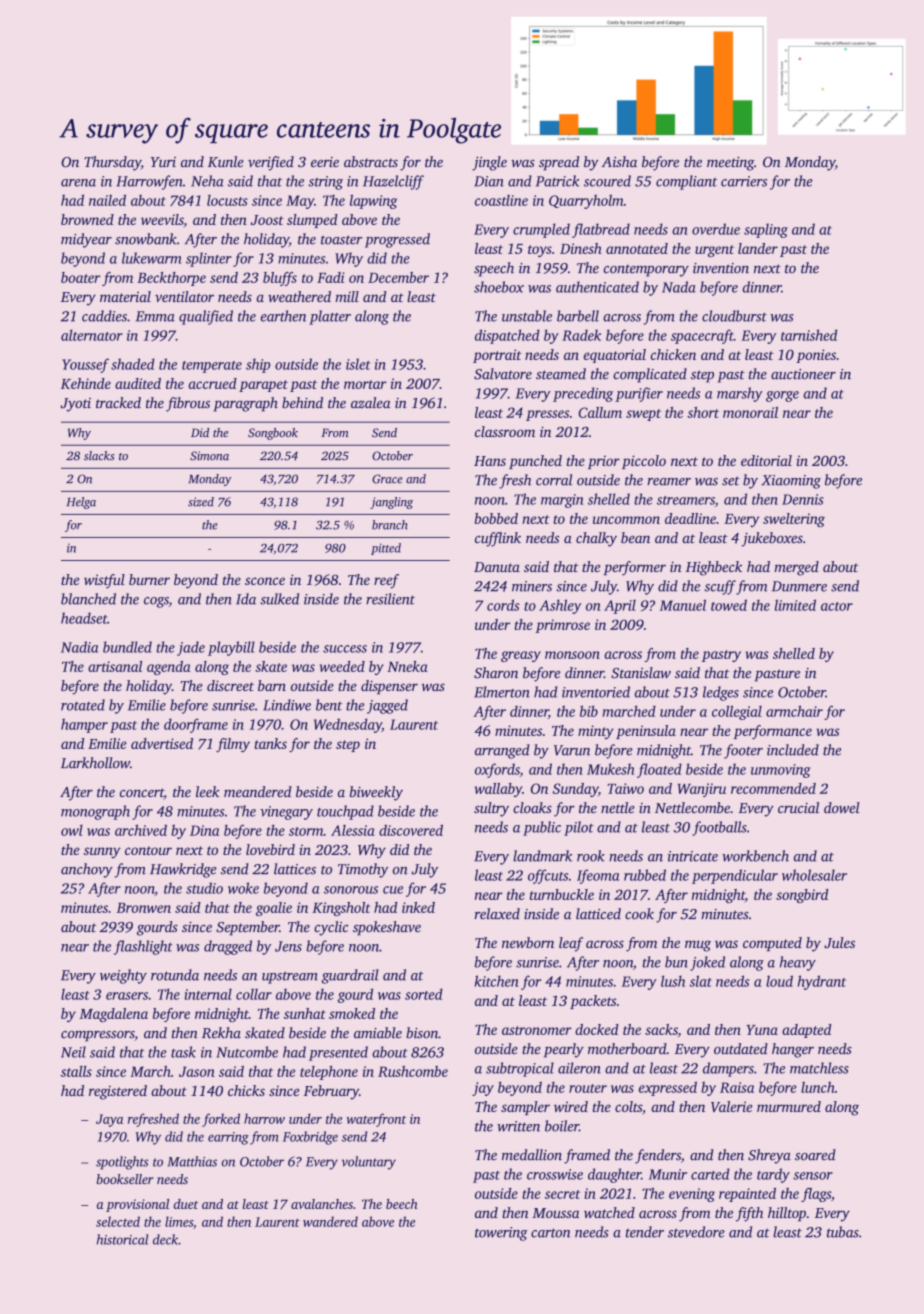  I want to click on matchless, so click(819, 1068).
